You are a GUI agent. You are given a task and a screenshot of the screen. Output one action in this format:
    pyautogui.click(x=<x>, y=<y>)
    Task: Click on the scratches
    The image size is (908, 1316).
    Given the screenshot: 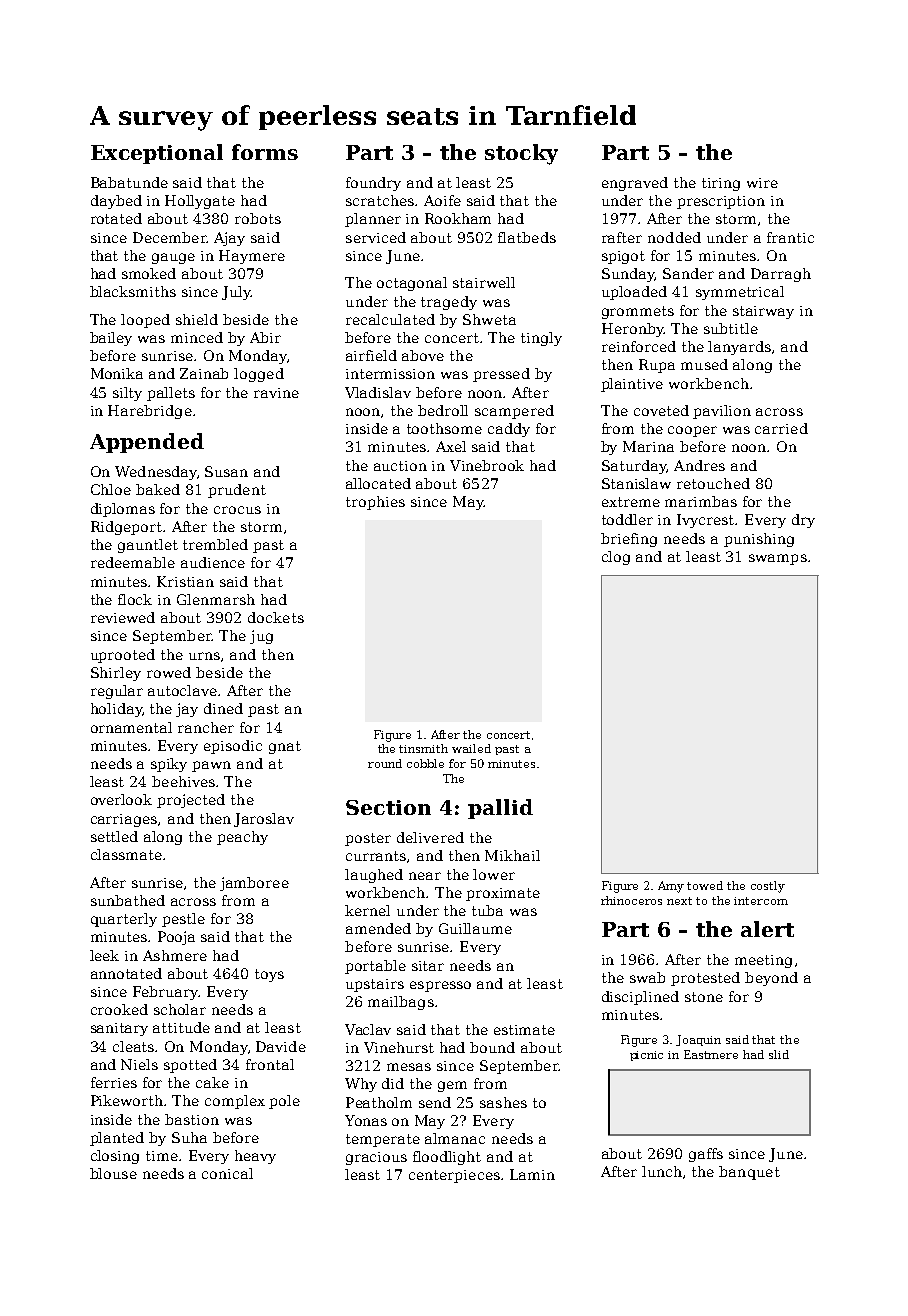 What is the action you would take?
    pyautogui.click(x=380, y=200)
